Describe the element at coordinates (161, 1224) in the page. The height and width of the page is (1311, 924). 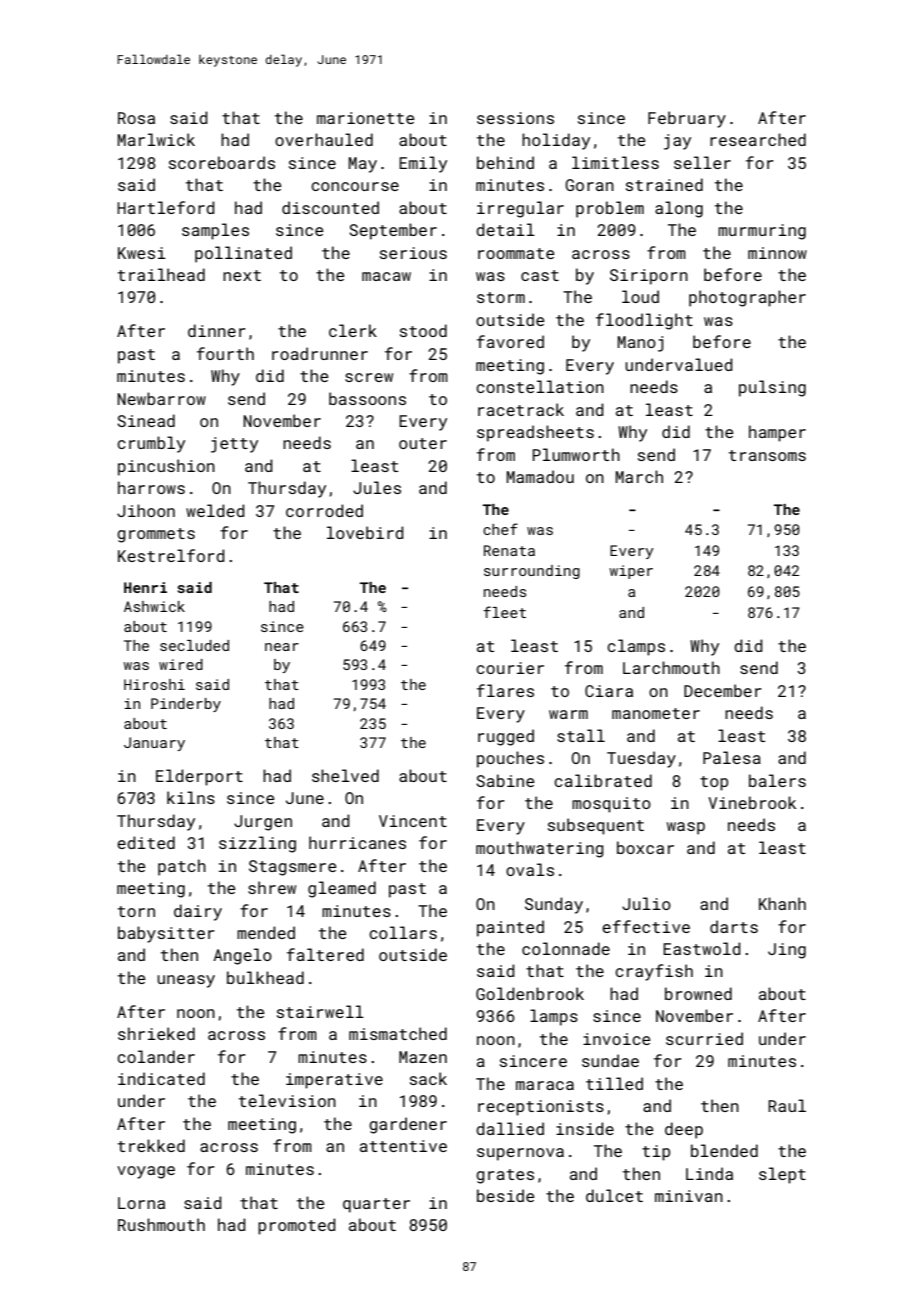
I see `Rushmouth` at that location.
